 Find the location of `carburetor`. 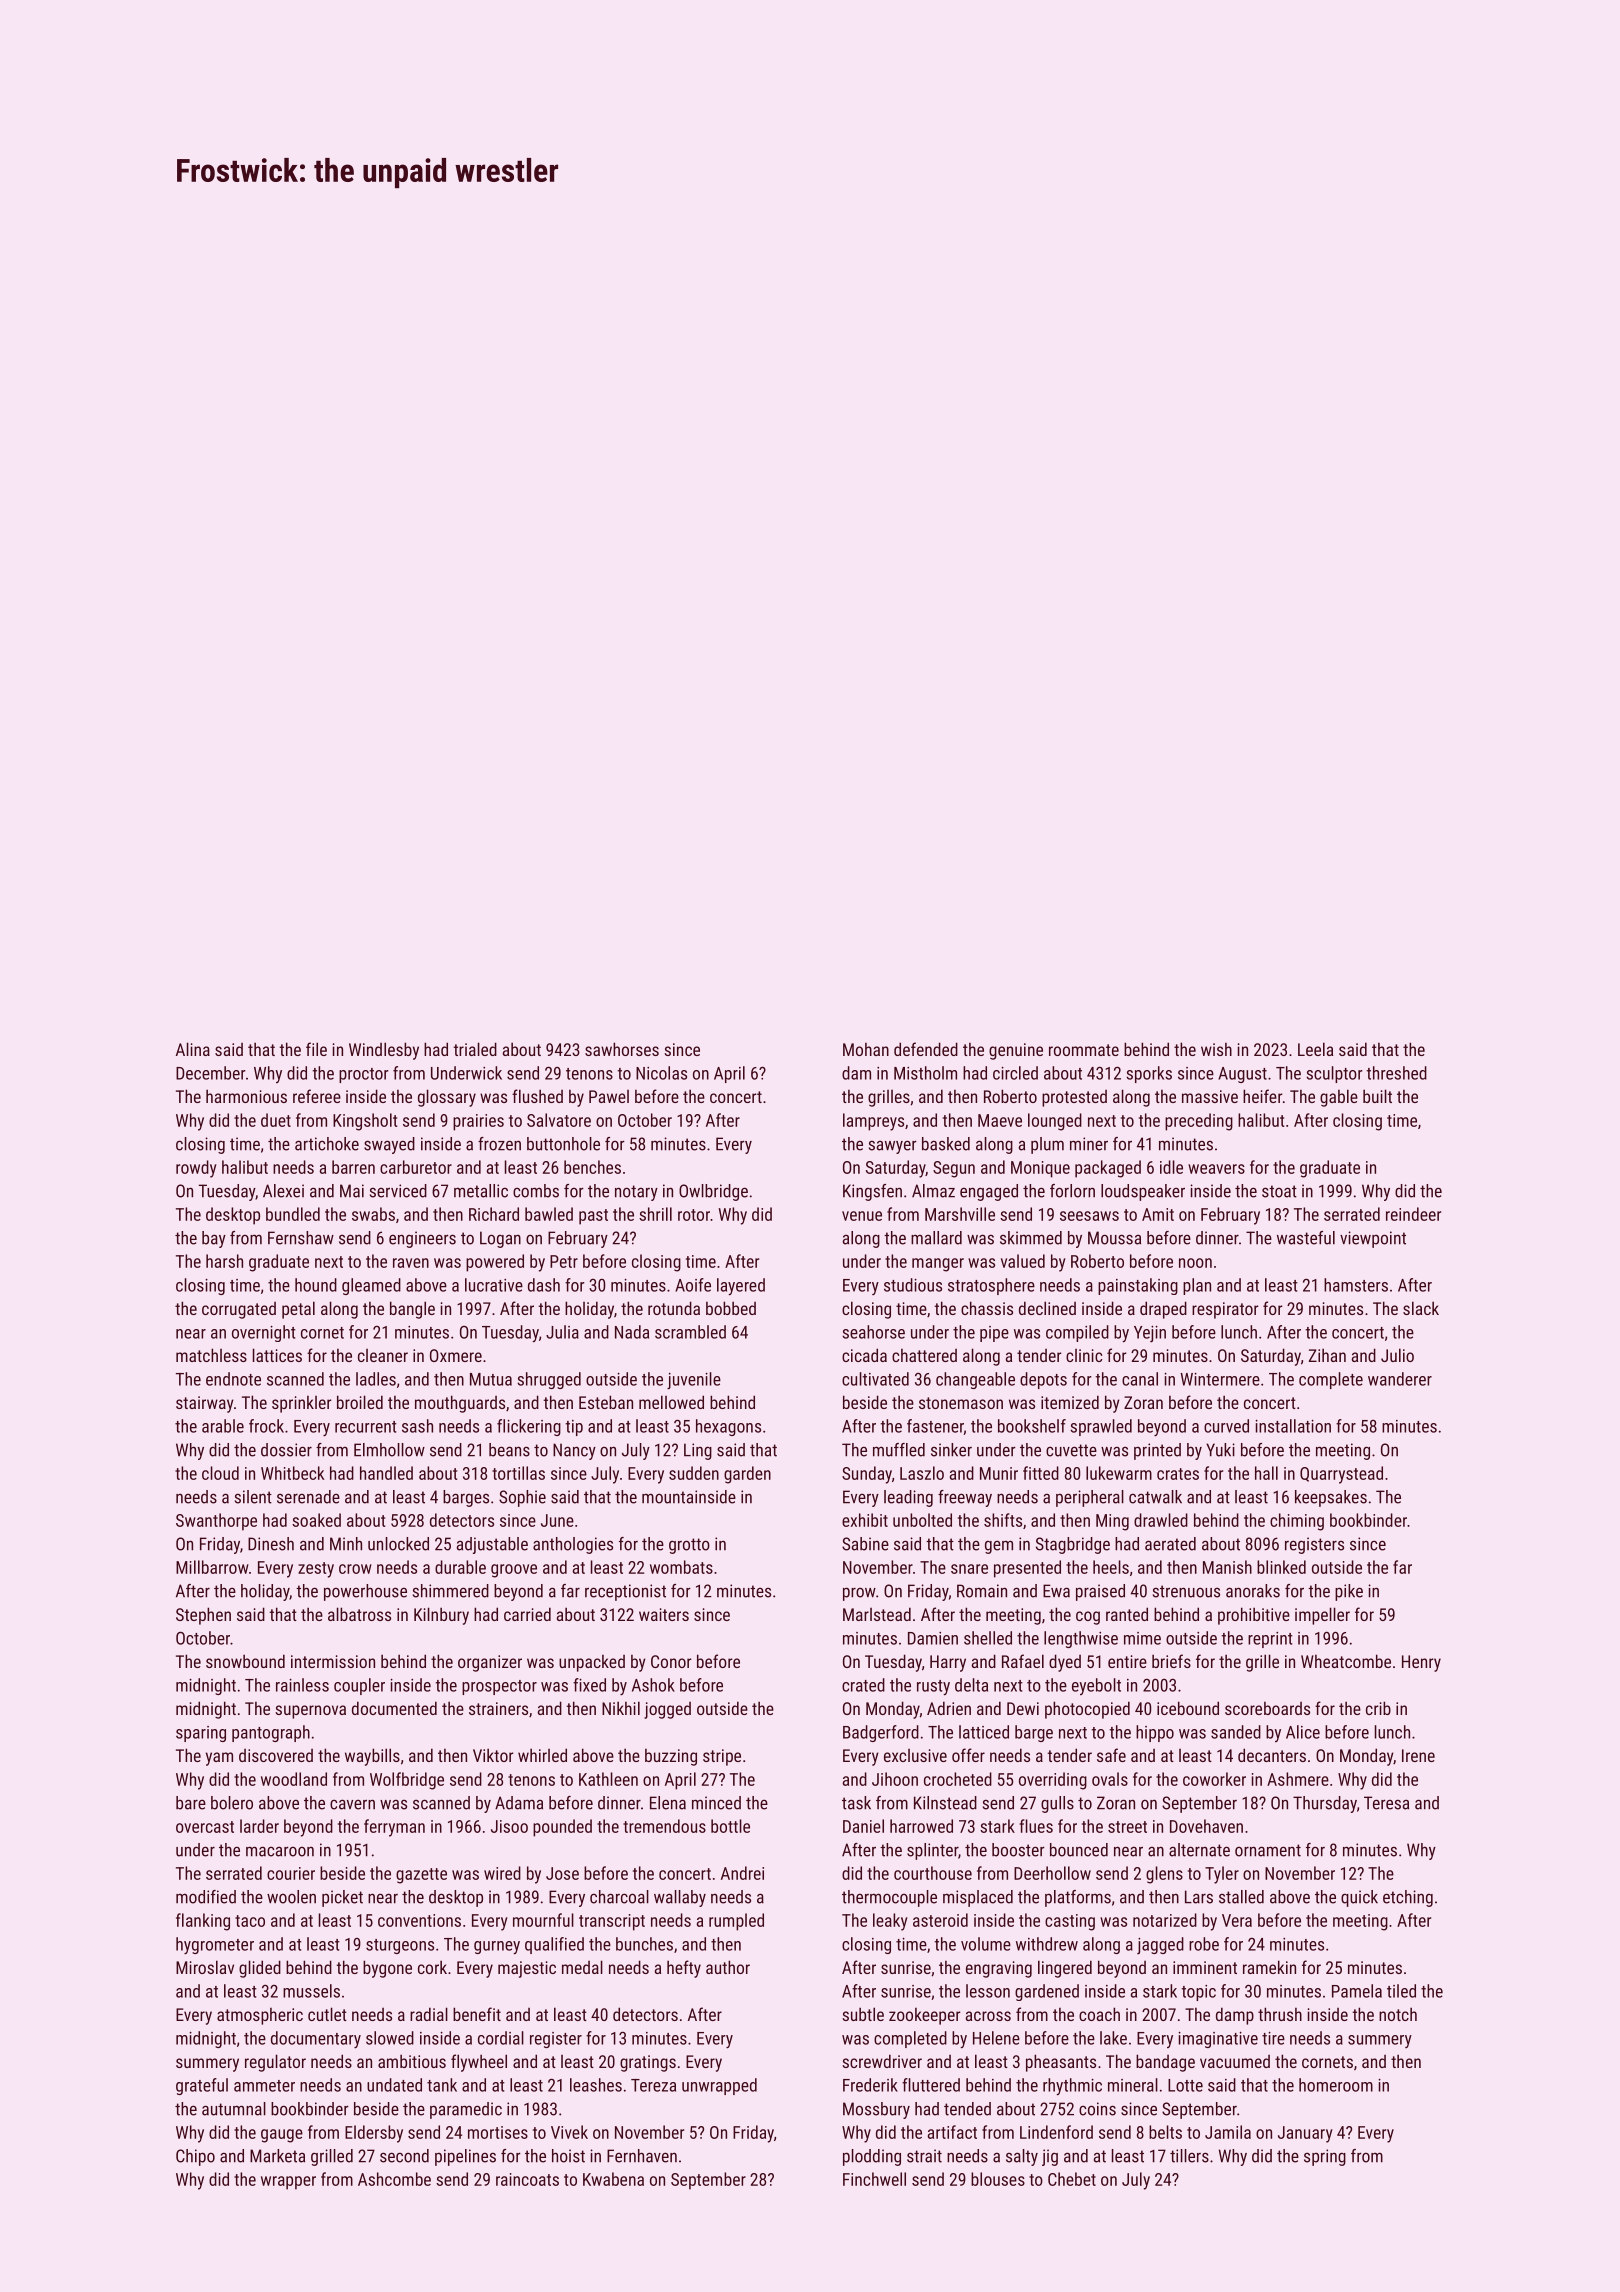

carburetor is located at coordinates (416, 1167).
